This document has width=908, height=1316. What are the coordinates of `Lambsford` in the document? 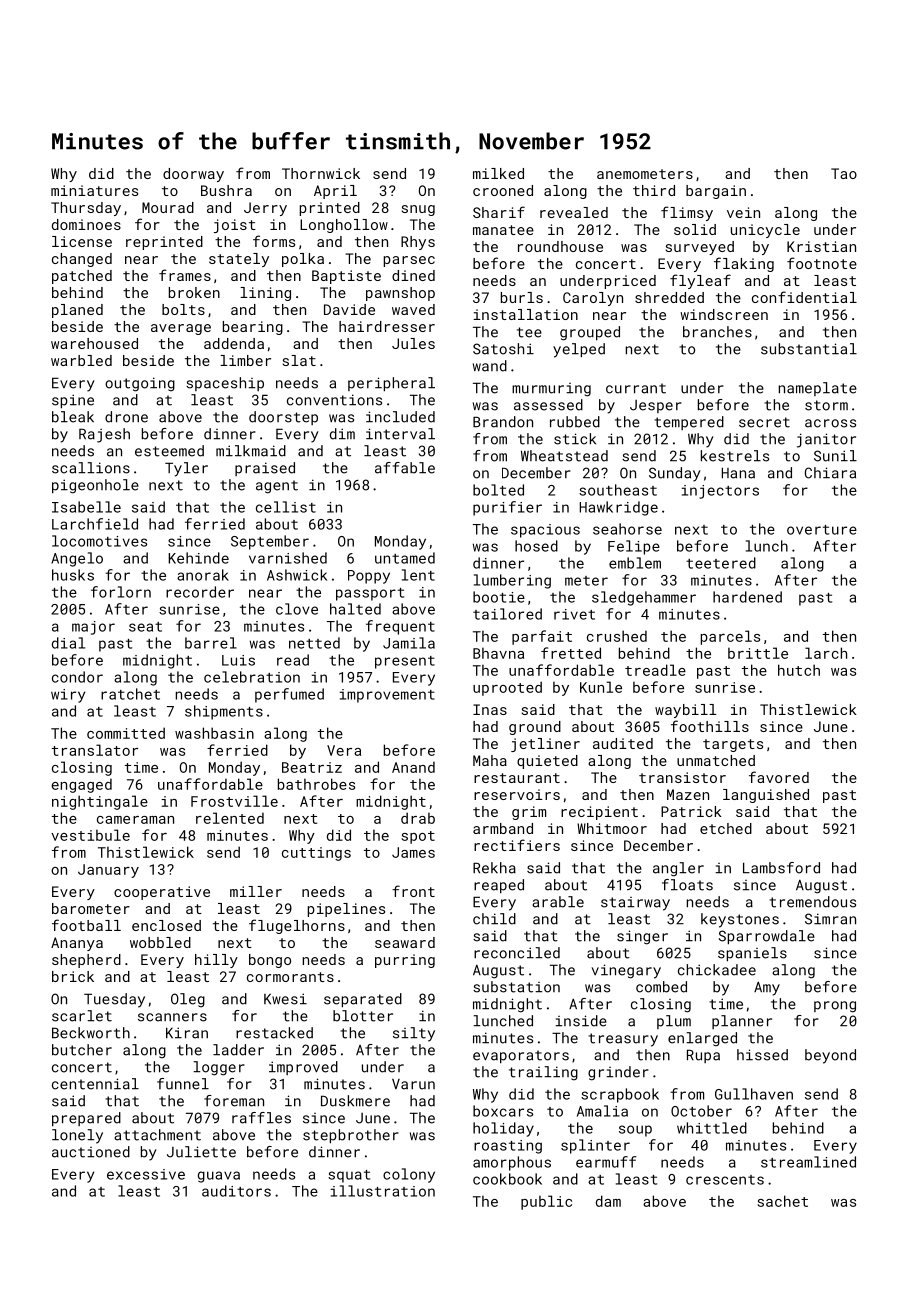 It's located at (781, 868).
